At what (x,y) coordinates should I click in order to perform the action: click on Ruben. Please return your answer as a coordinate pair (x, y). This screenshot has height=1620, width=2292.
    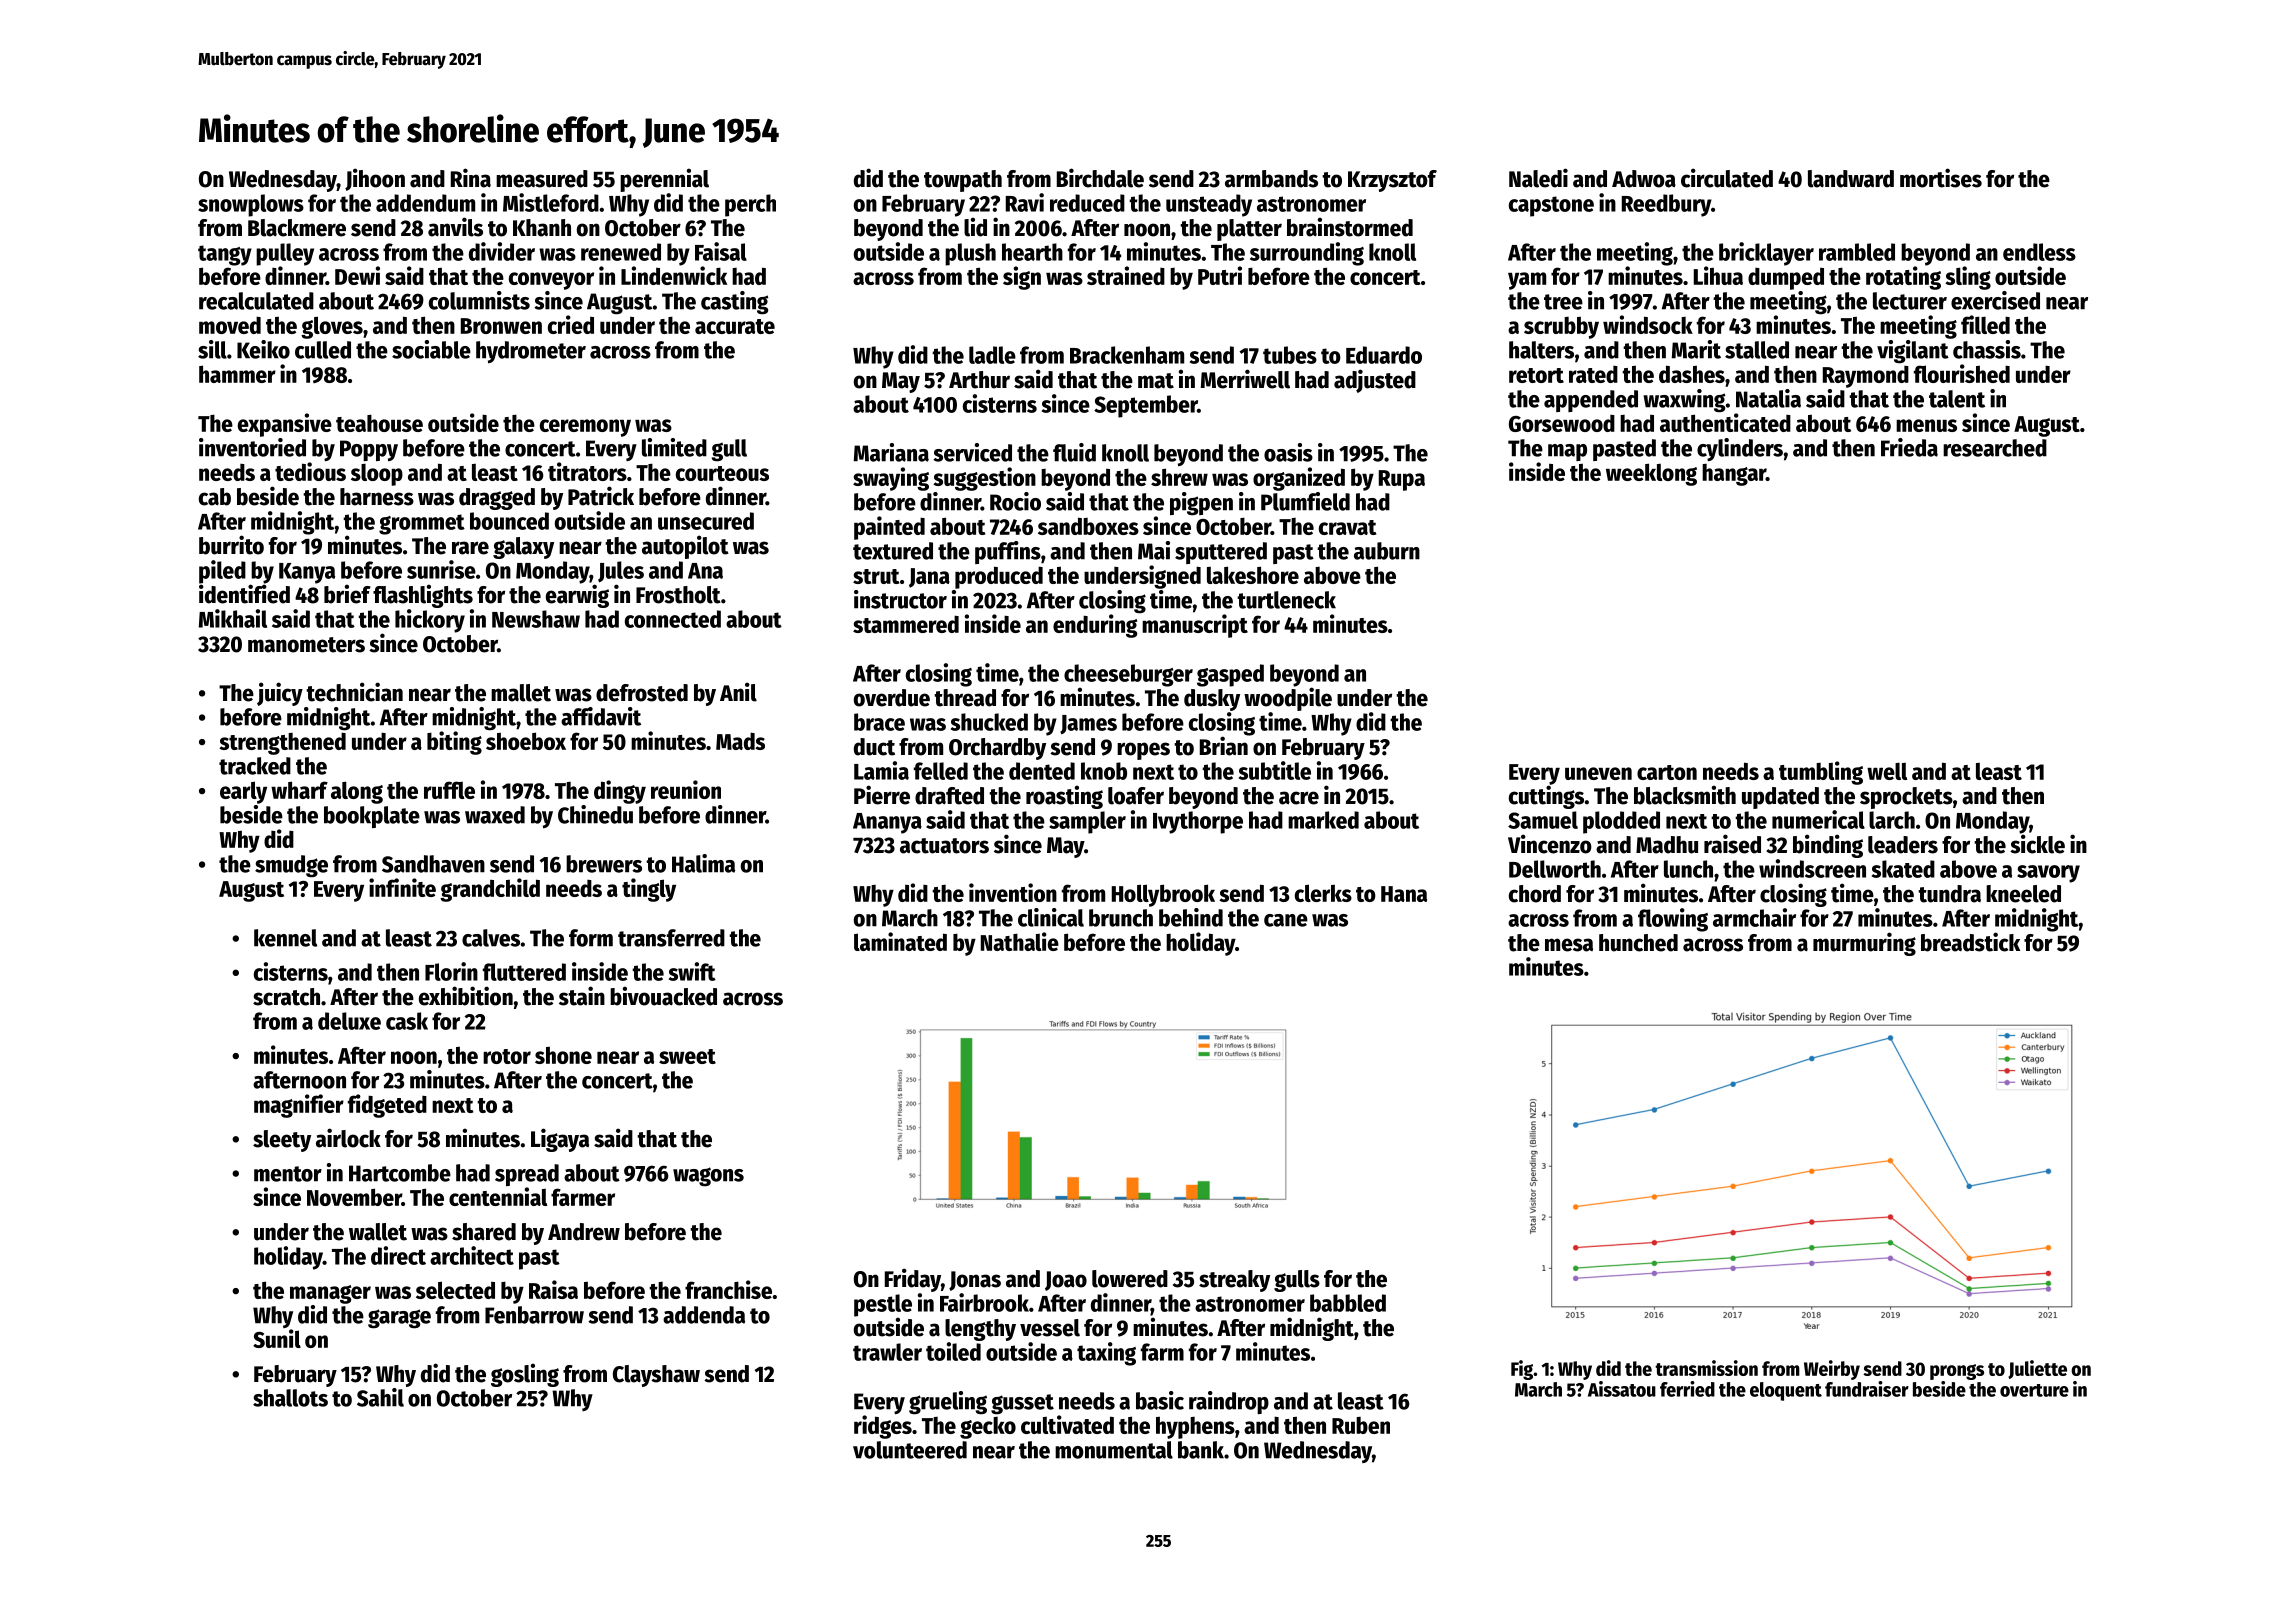
    Looking at the image, I should click on (1361, 1425).
